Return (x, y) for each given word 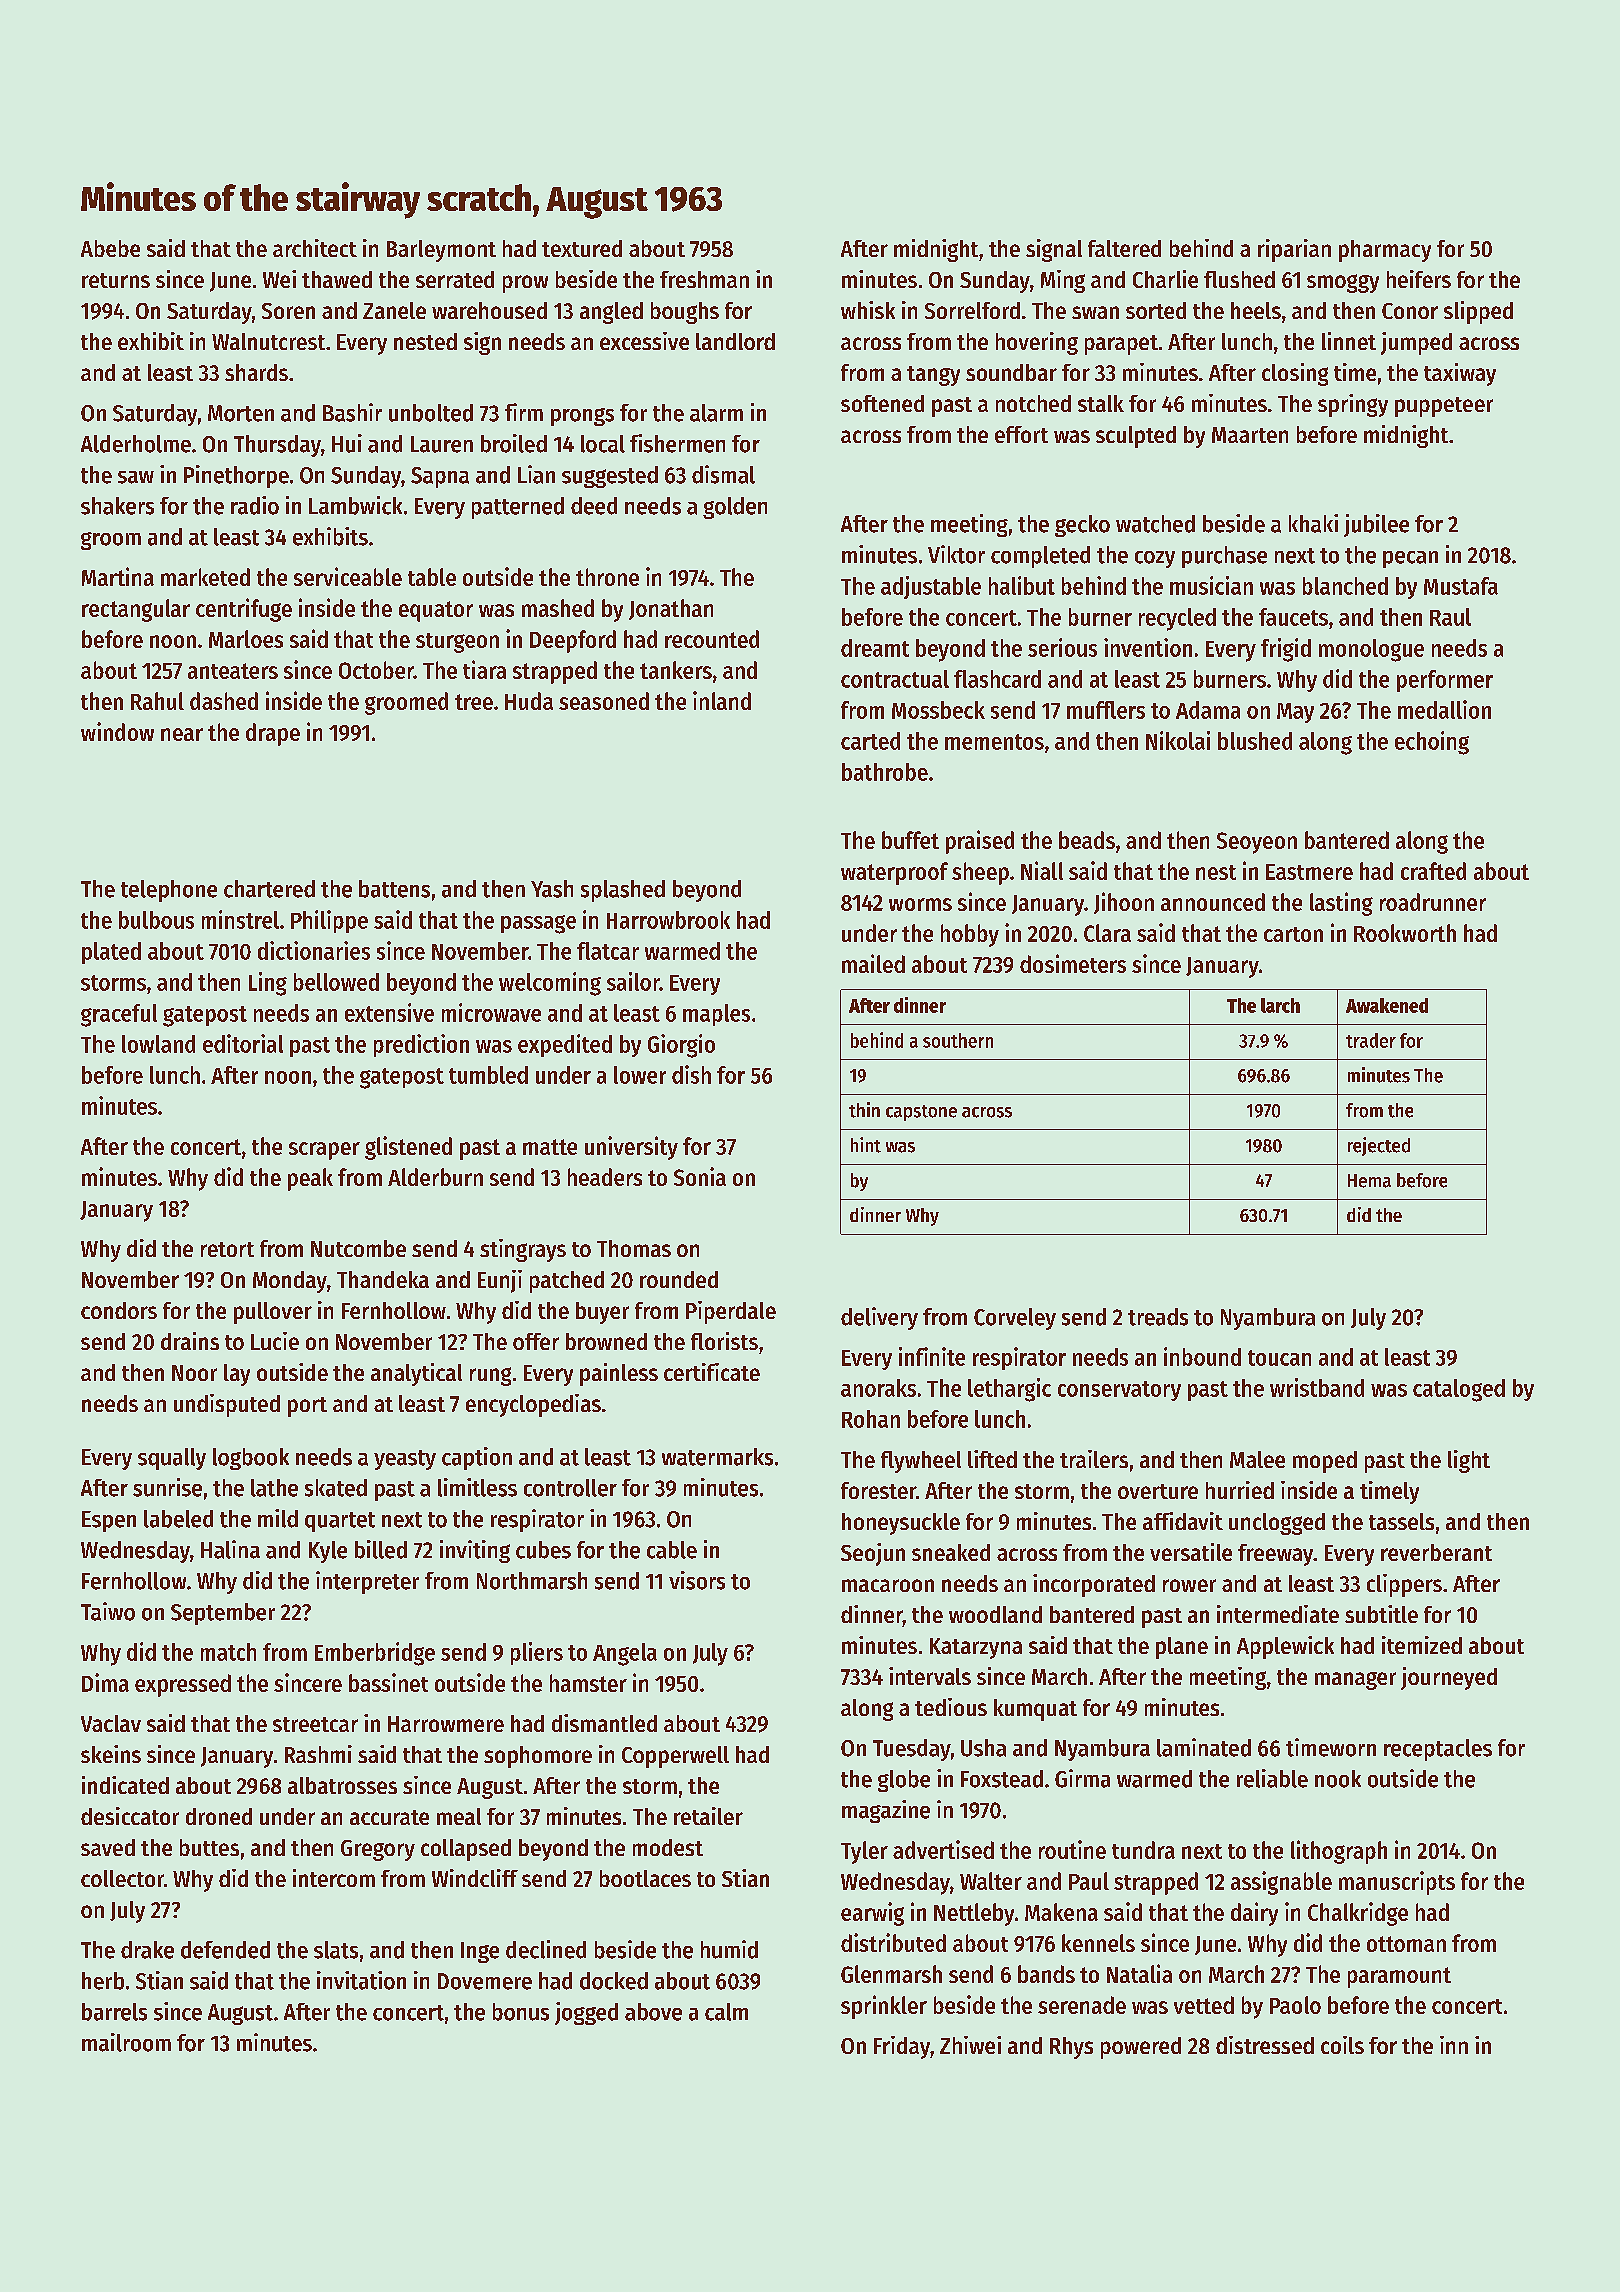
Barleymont (441, 251)
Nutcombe (358, 1248)
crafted (1433, 871)
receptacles (1438, 1750)
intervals (930, 1676)
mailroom (126, 2042)
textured (582, 248)
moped (1325, 1462)
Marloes (246, 639)
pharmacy (1385, 251)
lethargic (1009, 1390)
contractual (895, 679)
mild (278, 1518)
